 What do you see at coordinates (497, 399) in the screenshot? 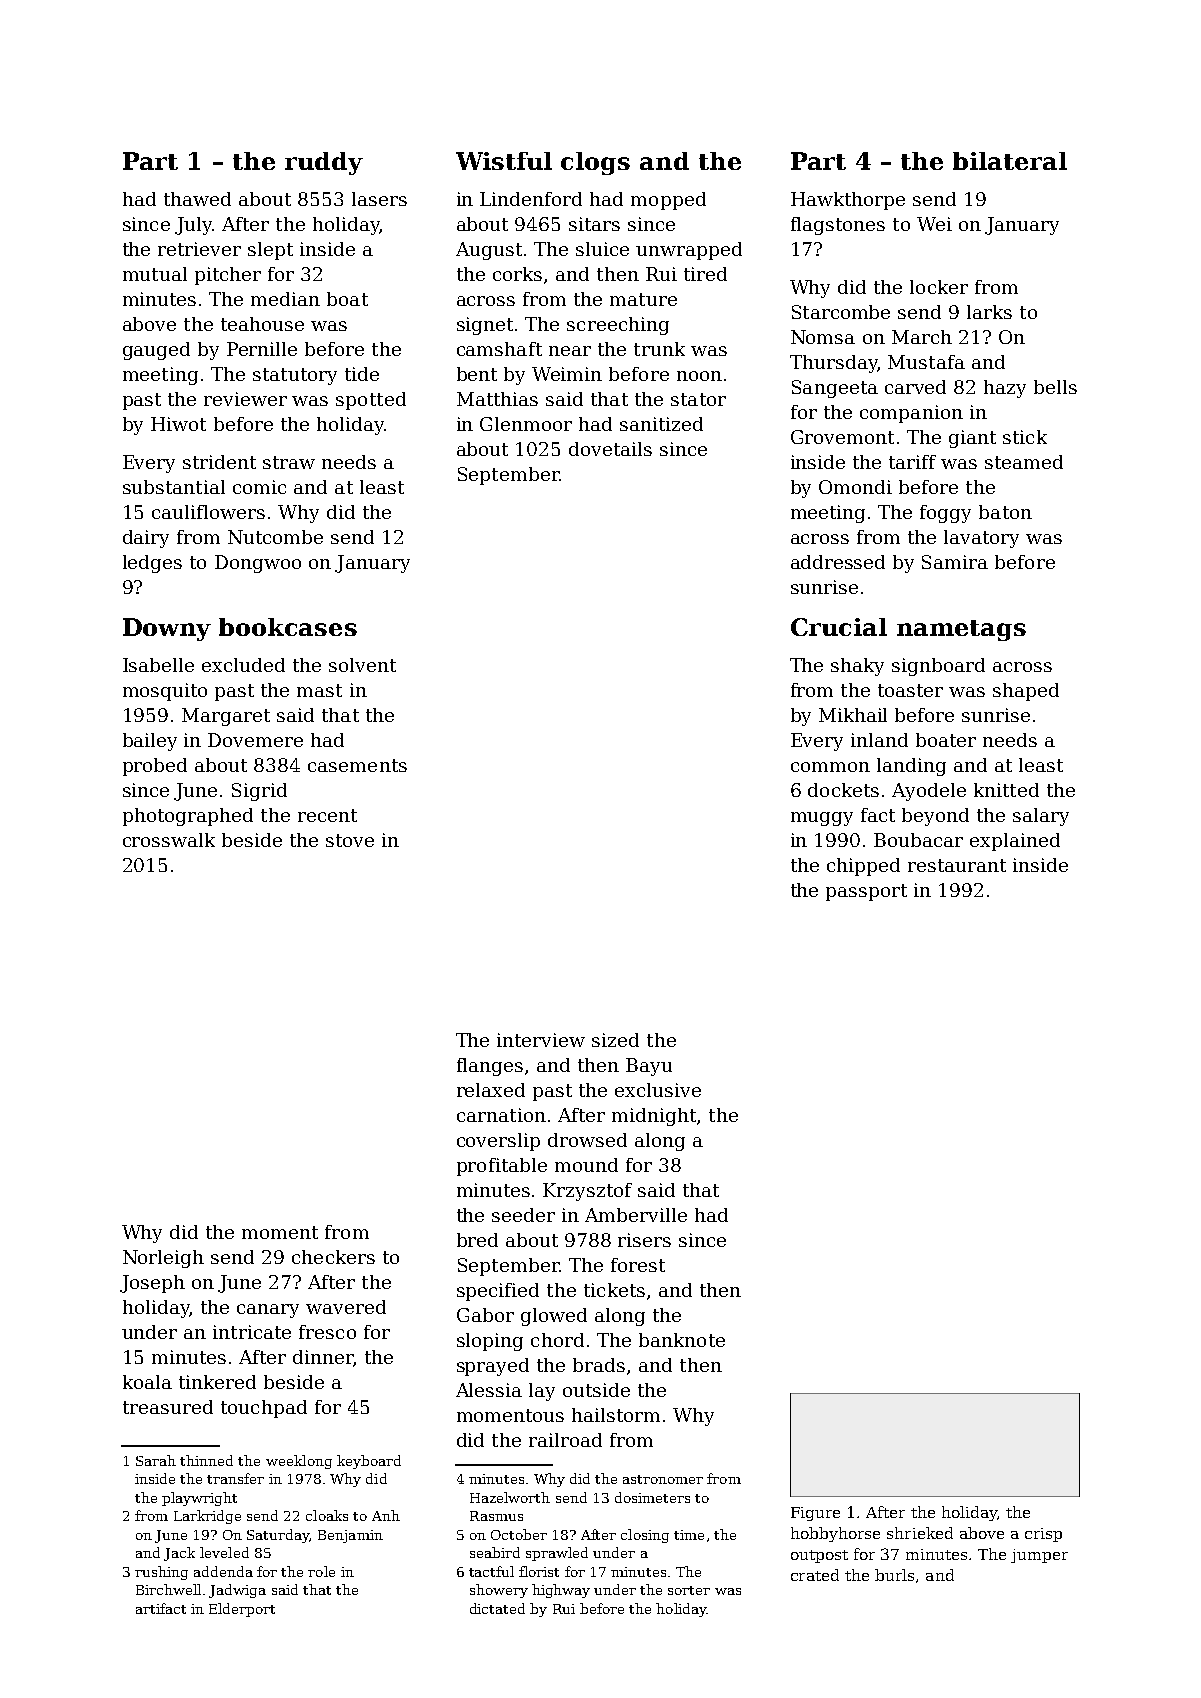
I see `Matthias` at bounding box center [497, 399].
